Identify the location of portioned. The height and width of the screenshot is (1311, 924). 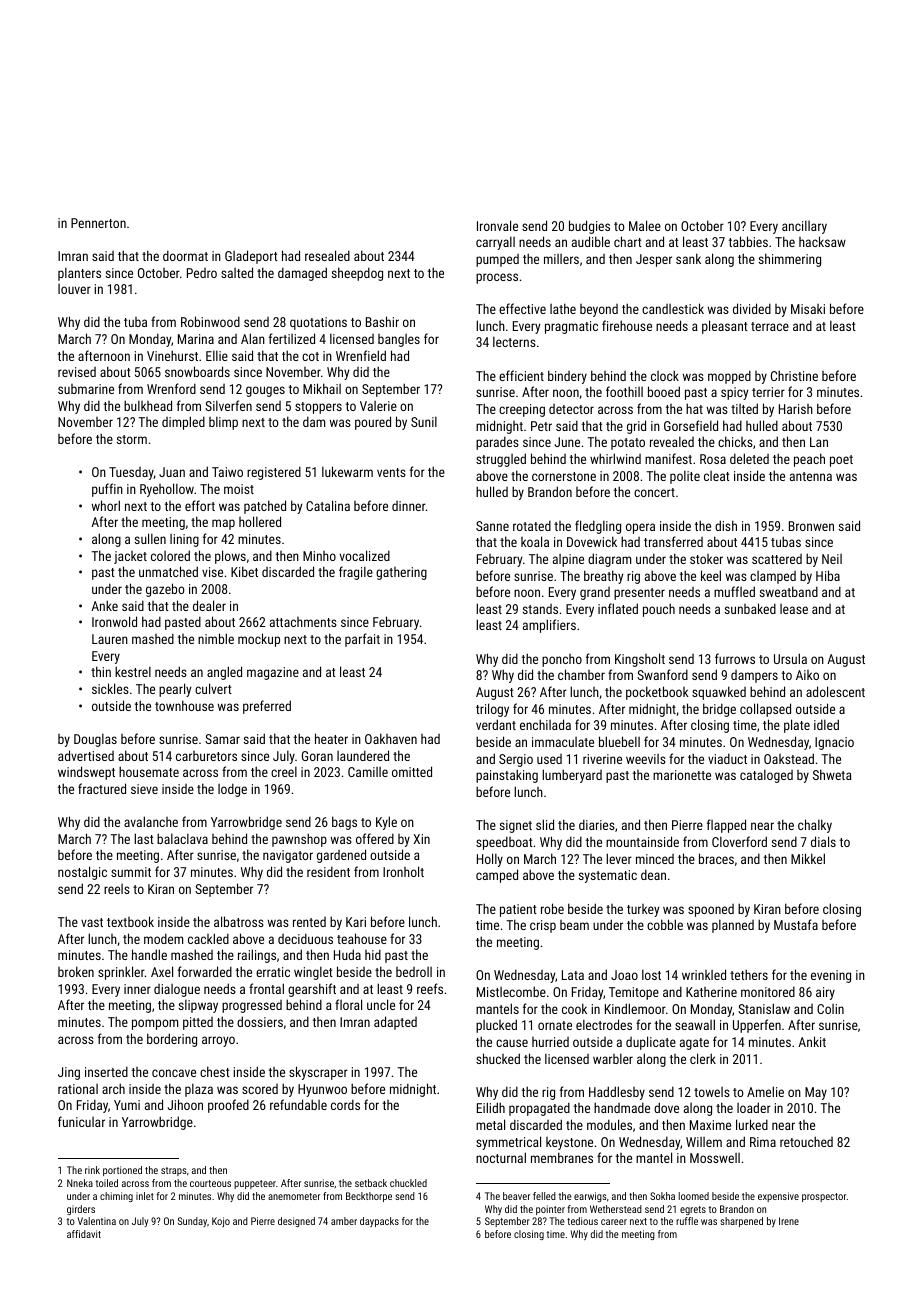
(122, 1171).
